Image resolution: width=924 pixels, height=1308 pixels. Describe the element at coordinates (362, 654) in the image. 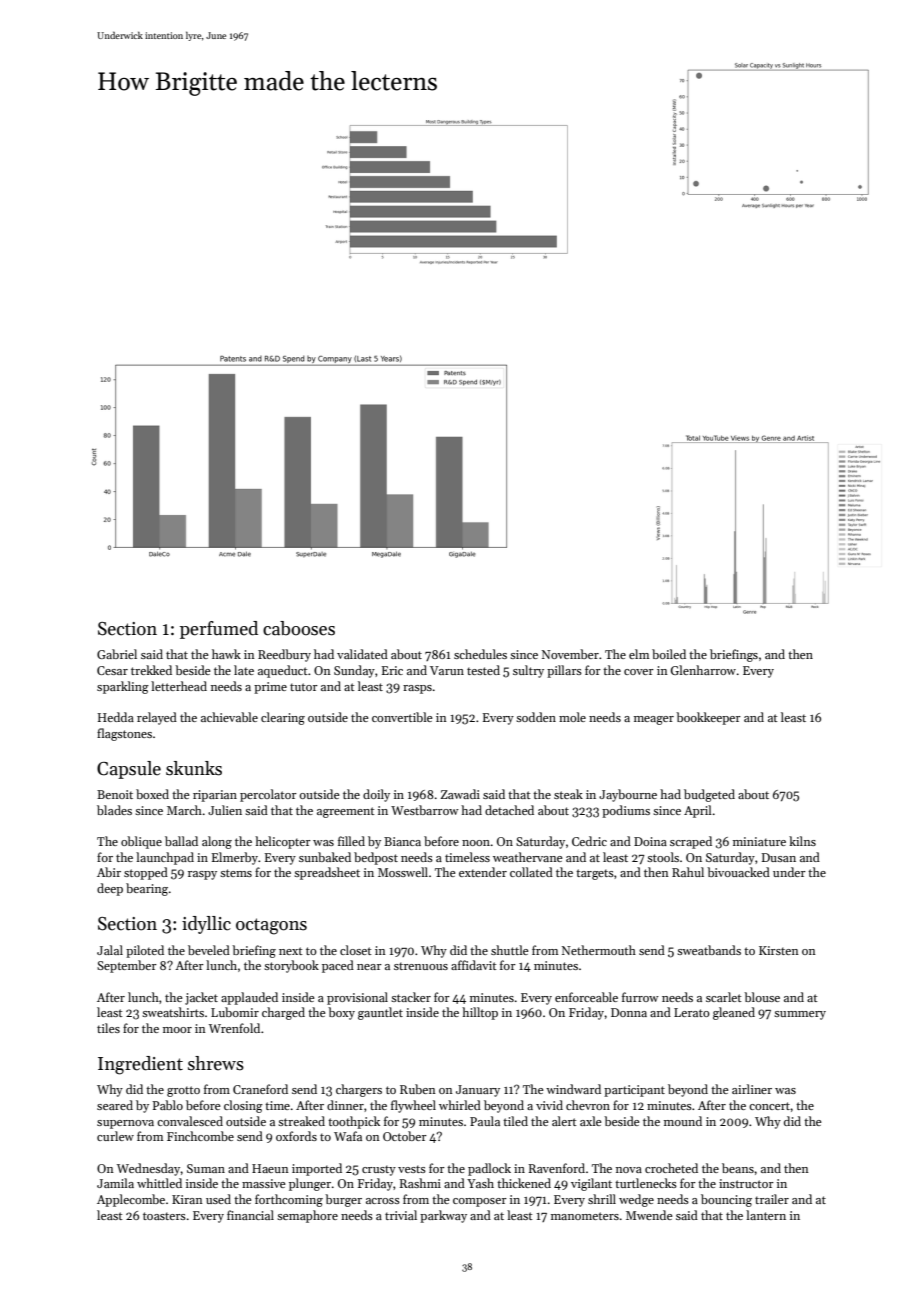

I see `validated` at that location.
